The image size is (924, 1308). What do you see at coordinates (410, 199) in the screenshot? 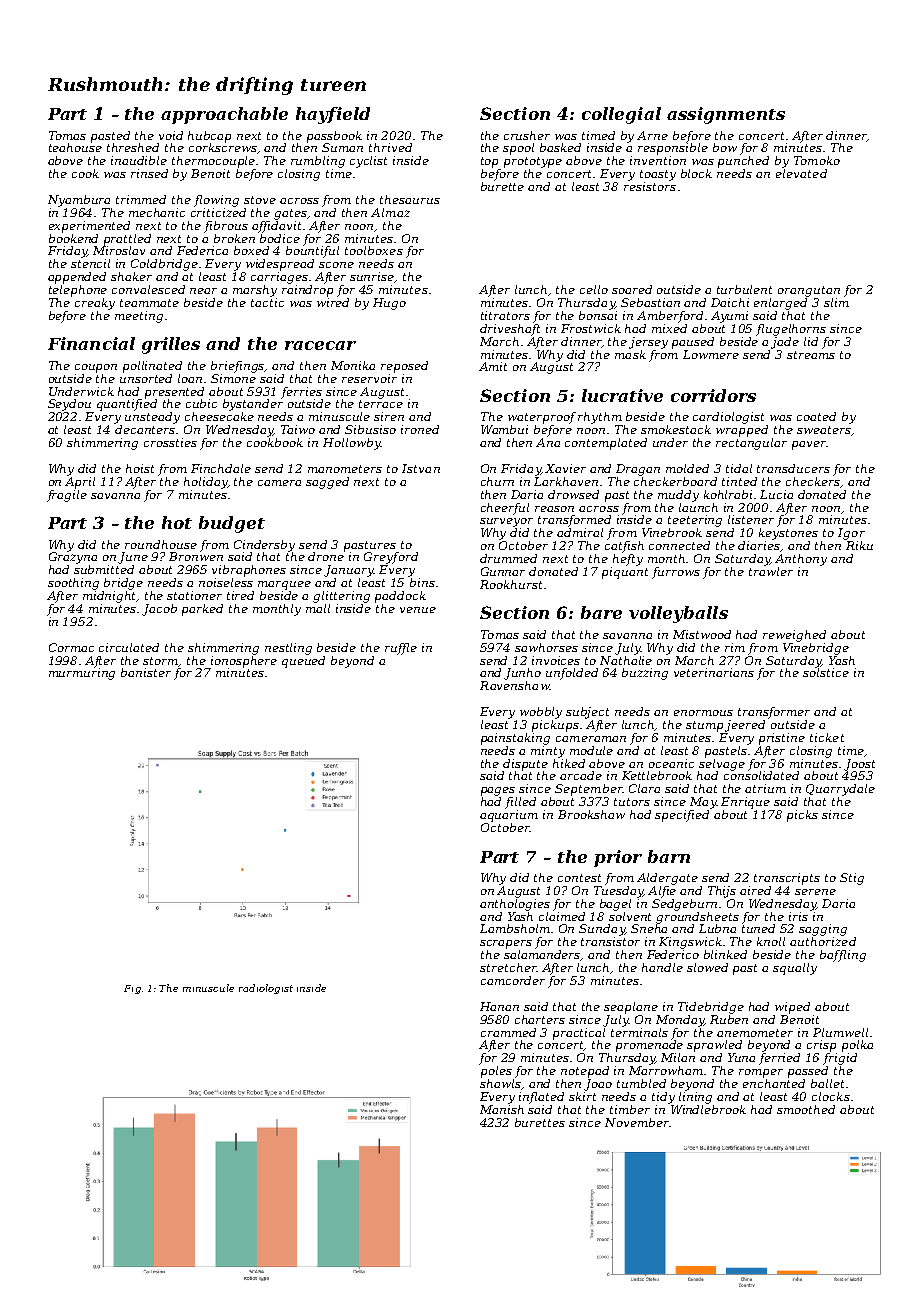
I see `thesaurus` at bounding box center [410, 199].
